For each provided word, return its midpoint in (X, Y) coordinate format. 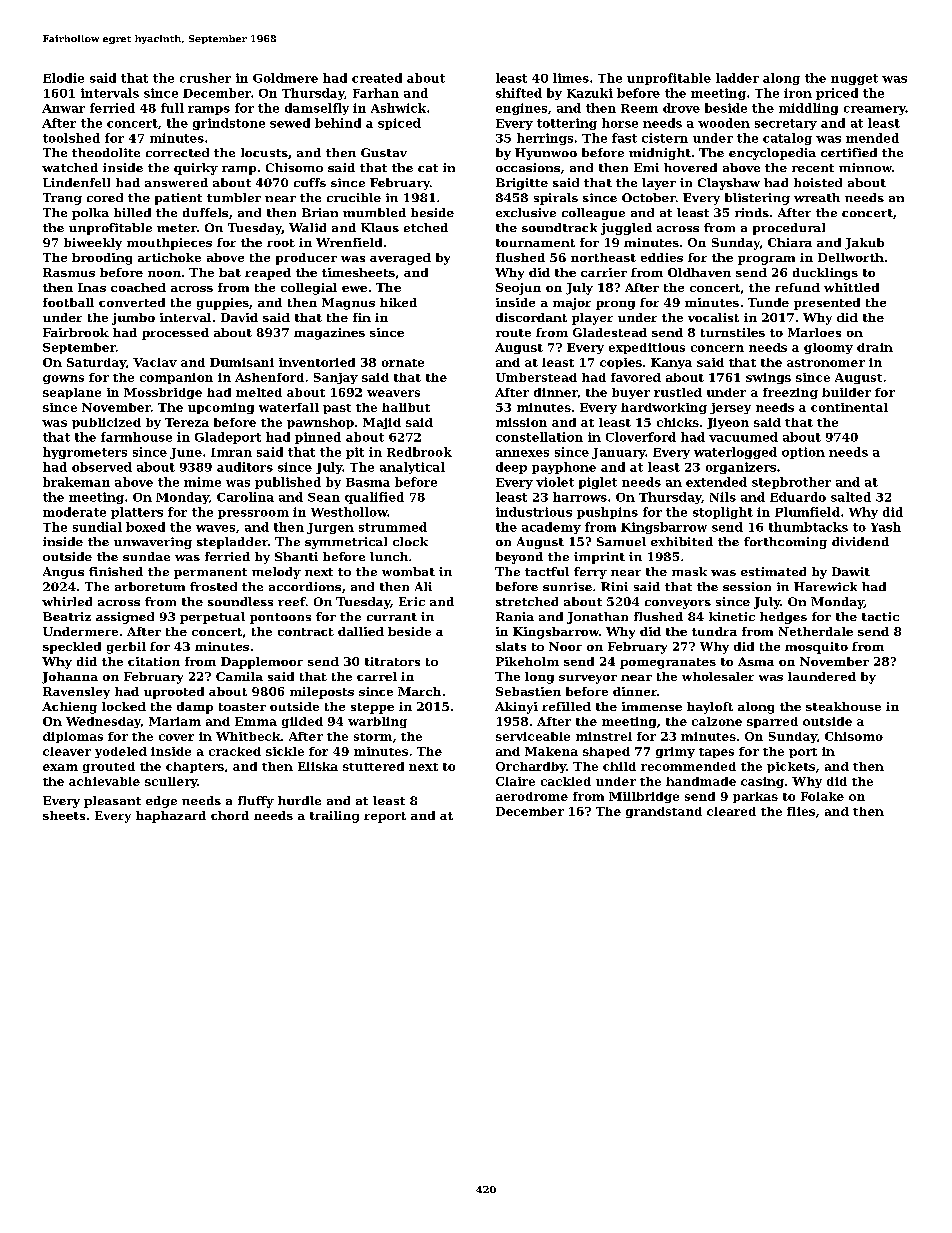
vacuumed (743, 437)
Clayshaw (729, 184)
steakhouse (843, 706)
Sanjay (336, 378)
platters (137, 513)
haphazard (171, 817)
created (377, 78)
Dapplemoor (262, 663)
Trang (62, 199)
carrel (377, 676)
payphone (564, 468)
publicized (106, 423)
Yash (886, 527)
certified (849, 152)
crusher (205, 78)
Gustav (384, 152)
